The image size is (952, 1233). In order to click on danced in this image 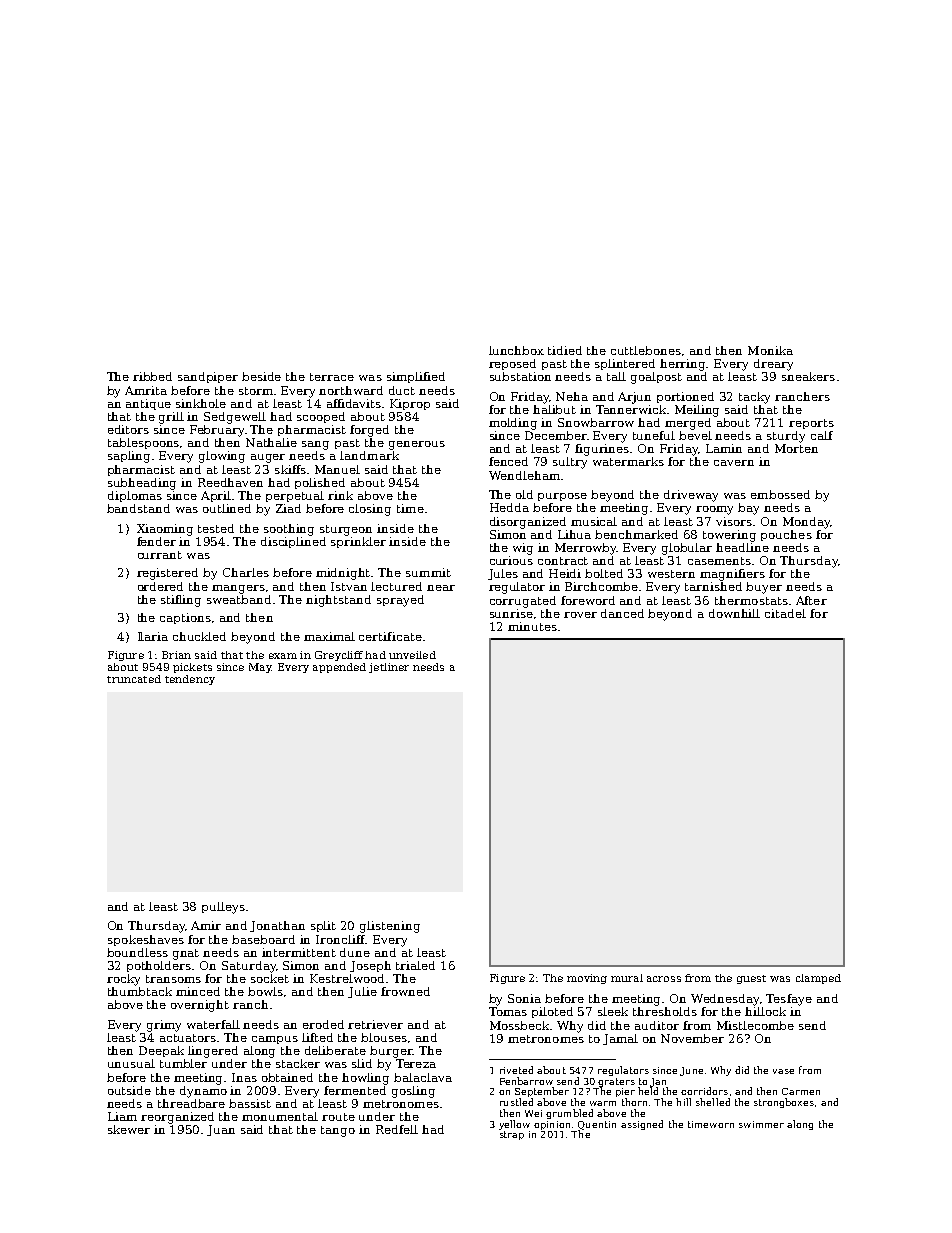, I will do `click(622, 613)`.
